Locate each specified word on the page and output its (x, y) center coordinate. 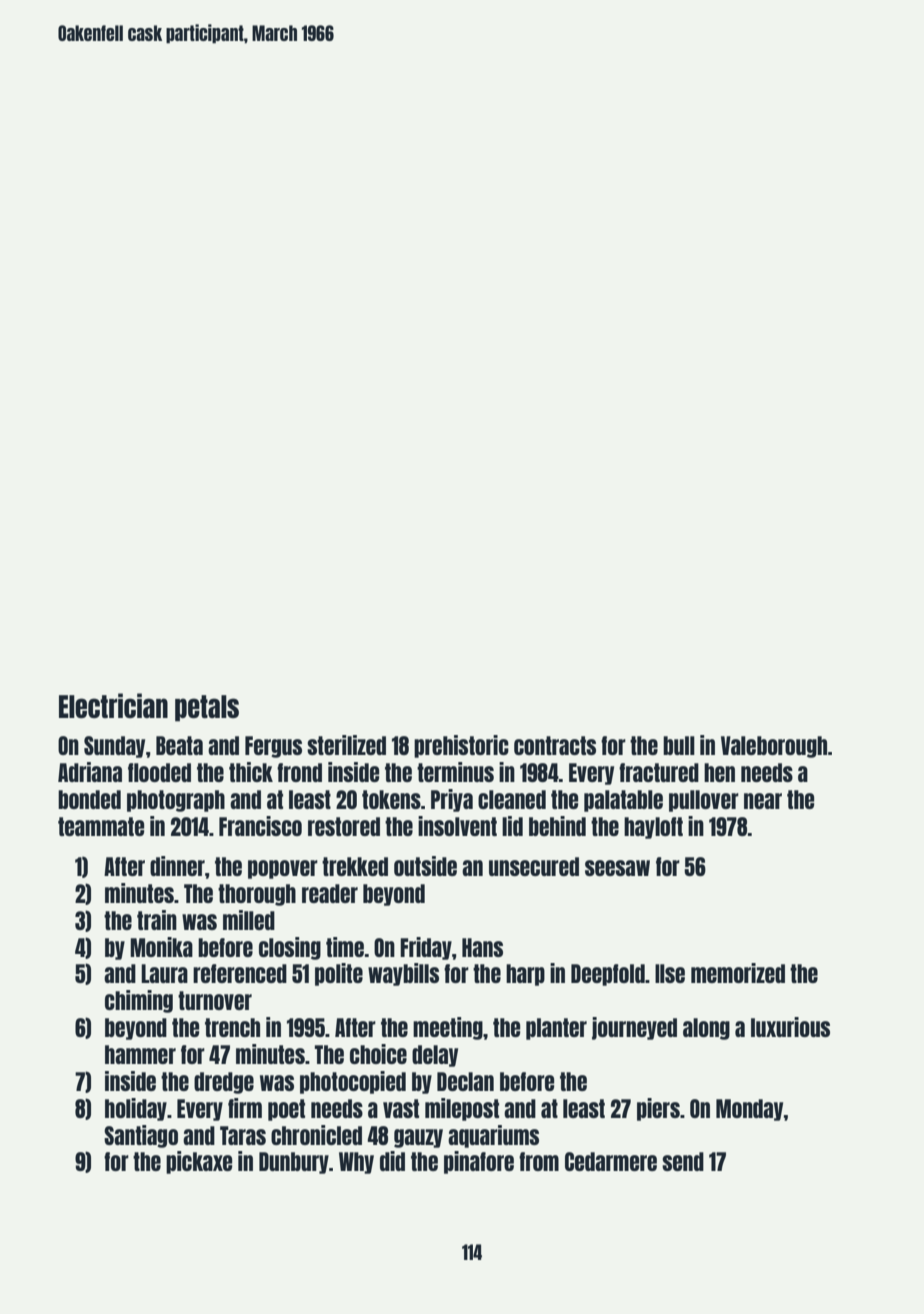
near (763, 801)
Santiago (141, 1136)
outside (425, 866)
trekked (355, 866)
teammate (101, 826)
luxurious (790, 1027)
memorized (738, 973)
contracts (555, 745)
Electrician (113, 705)
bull (679, 745)
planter (556, 1029)
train (157, 920)
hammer (140, 1054)
